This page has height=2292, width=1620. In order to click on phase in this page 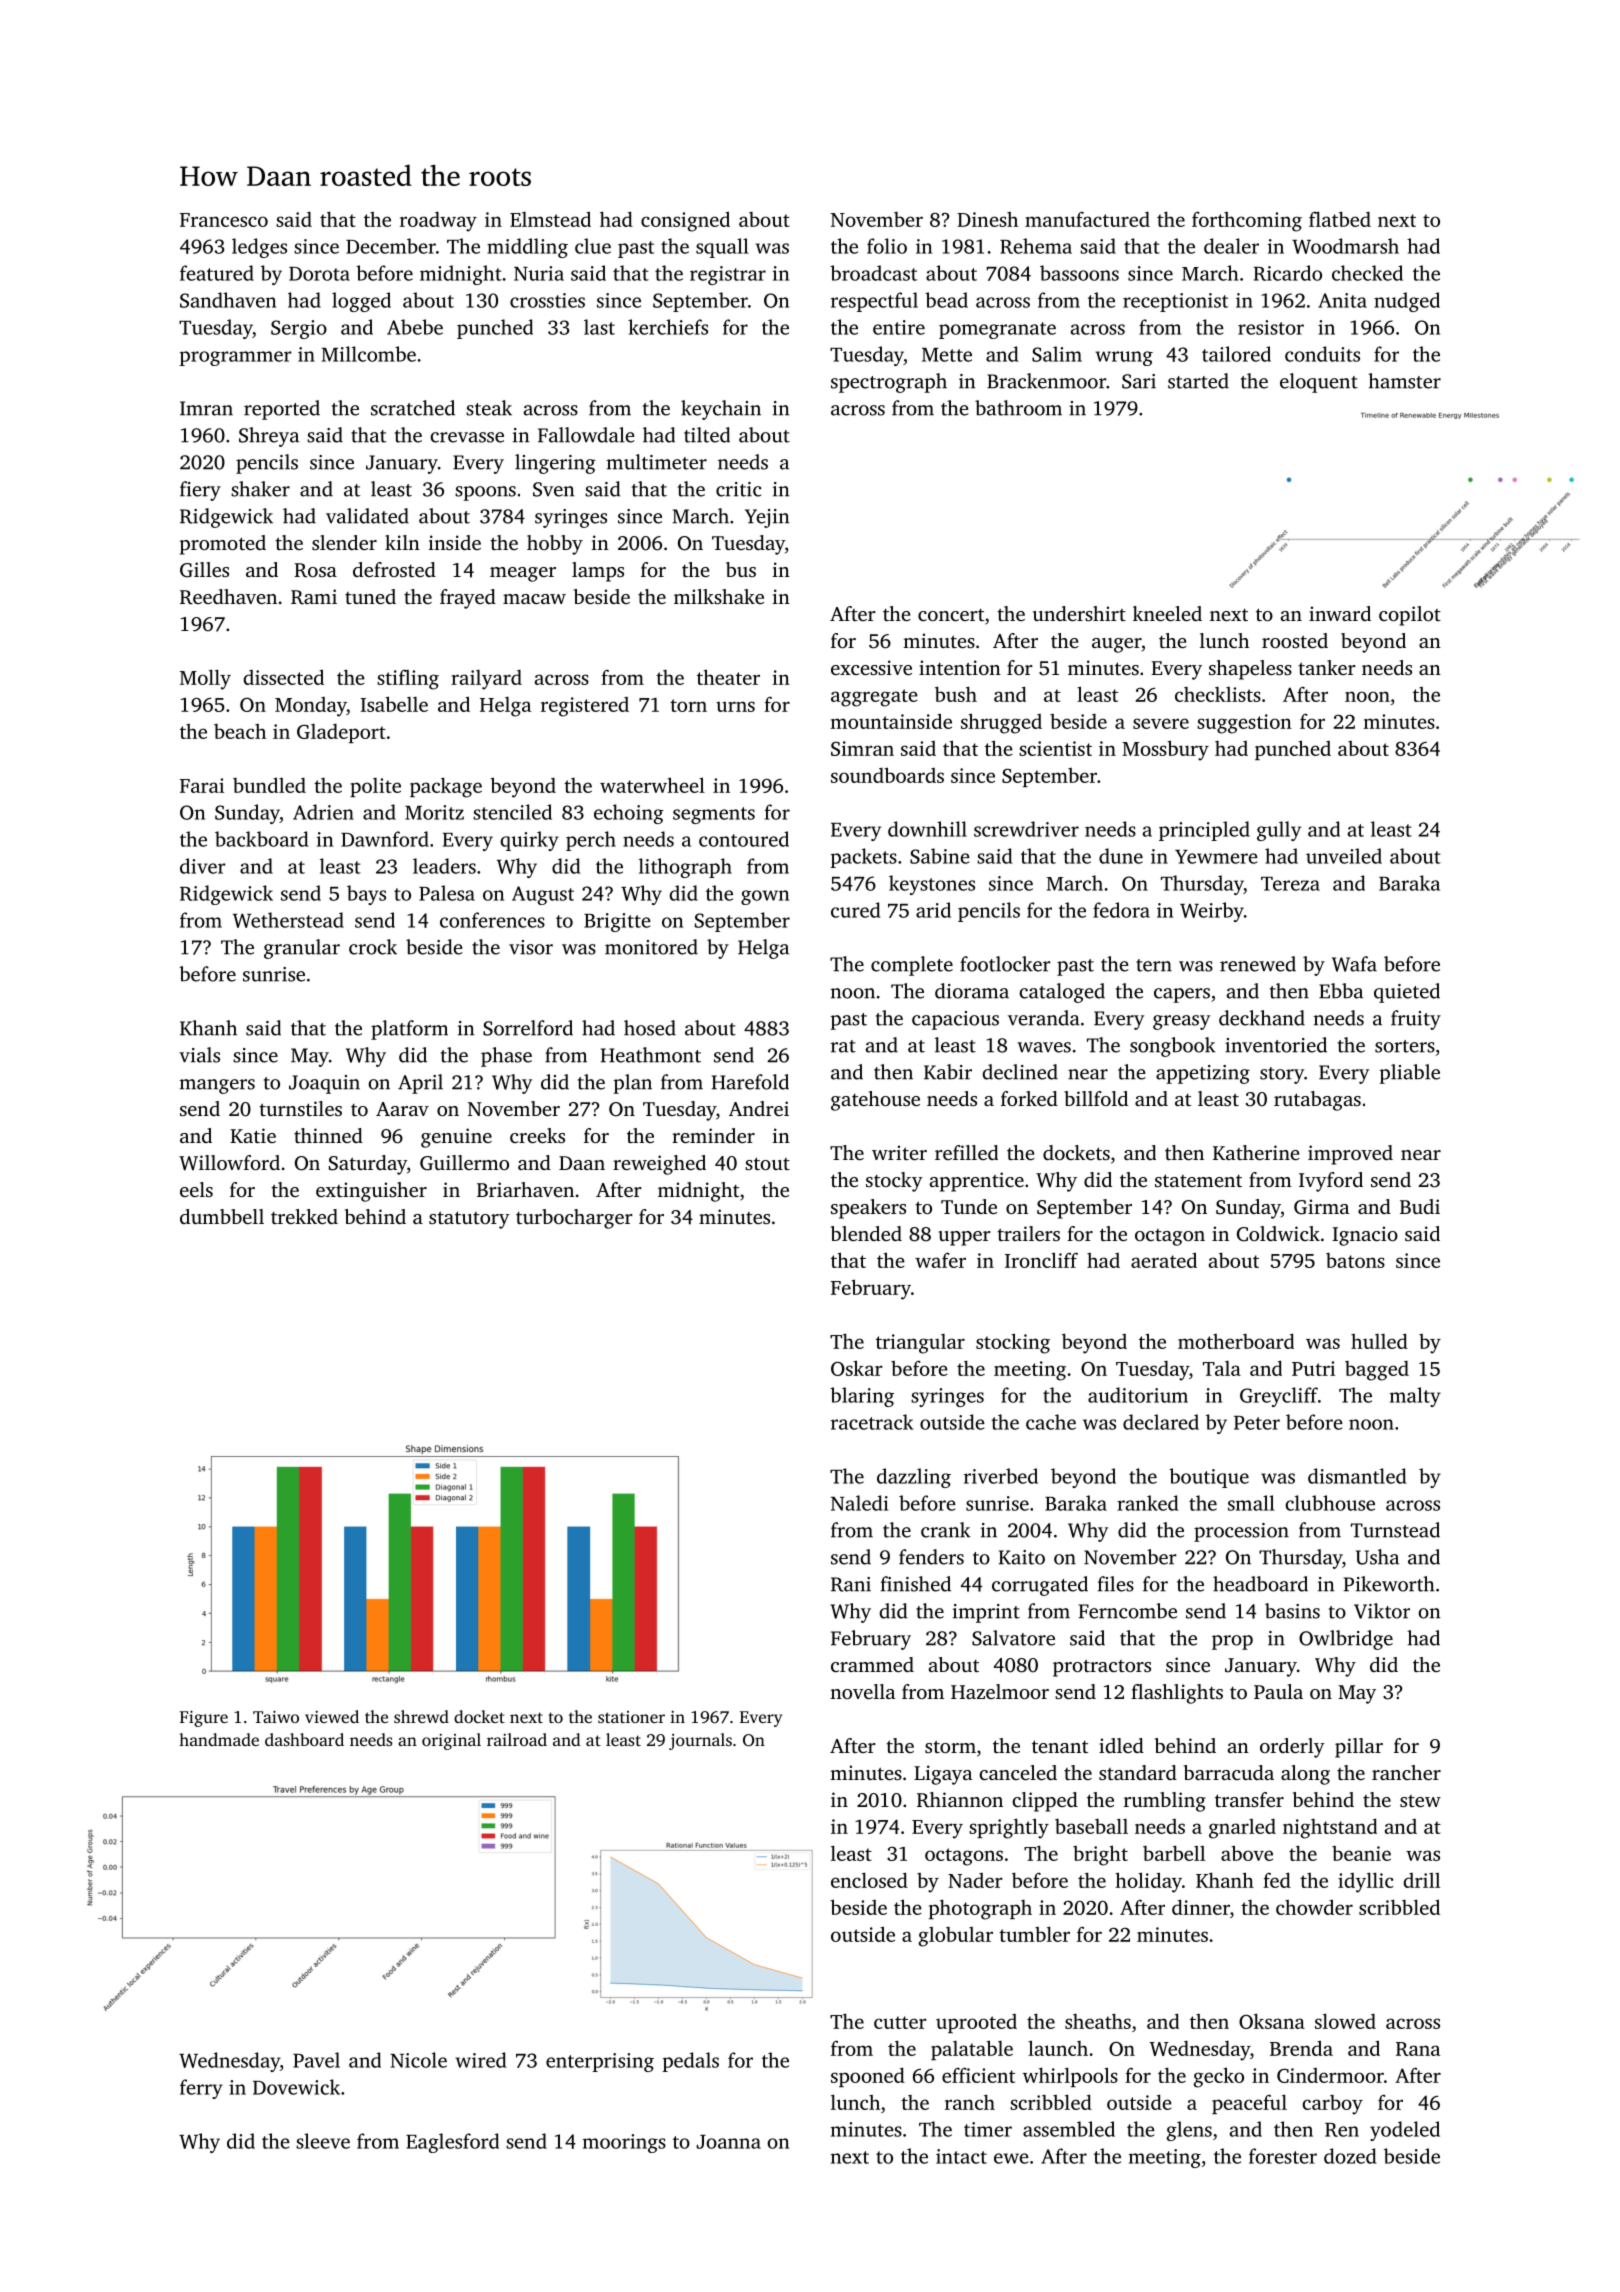, I will do `click(506, 1057)`.
